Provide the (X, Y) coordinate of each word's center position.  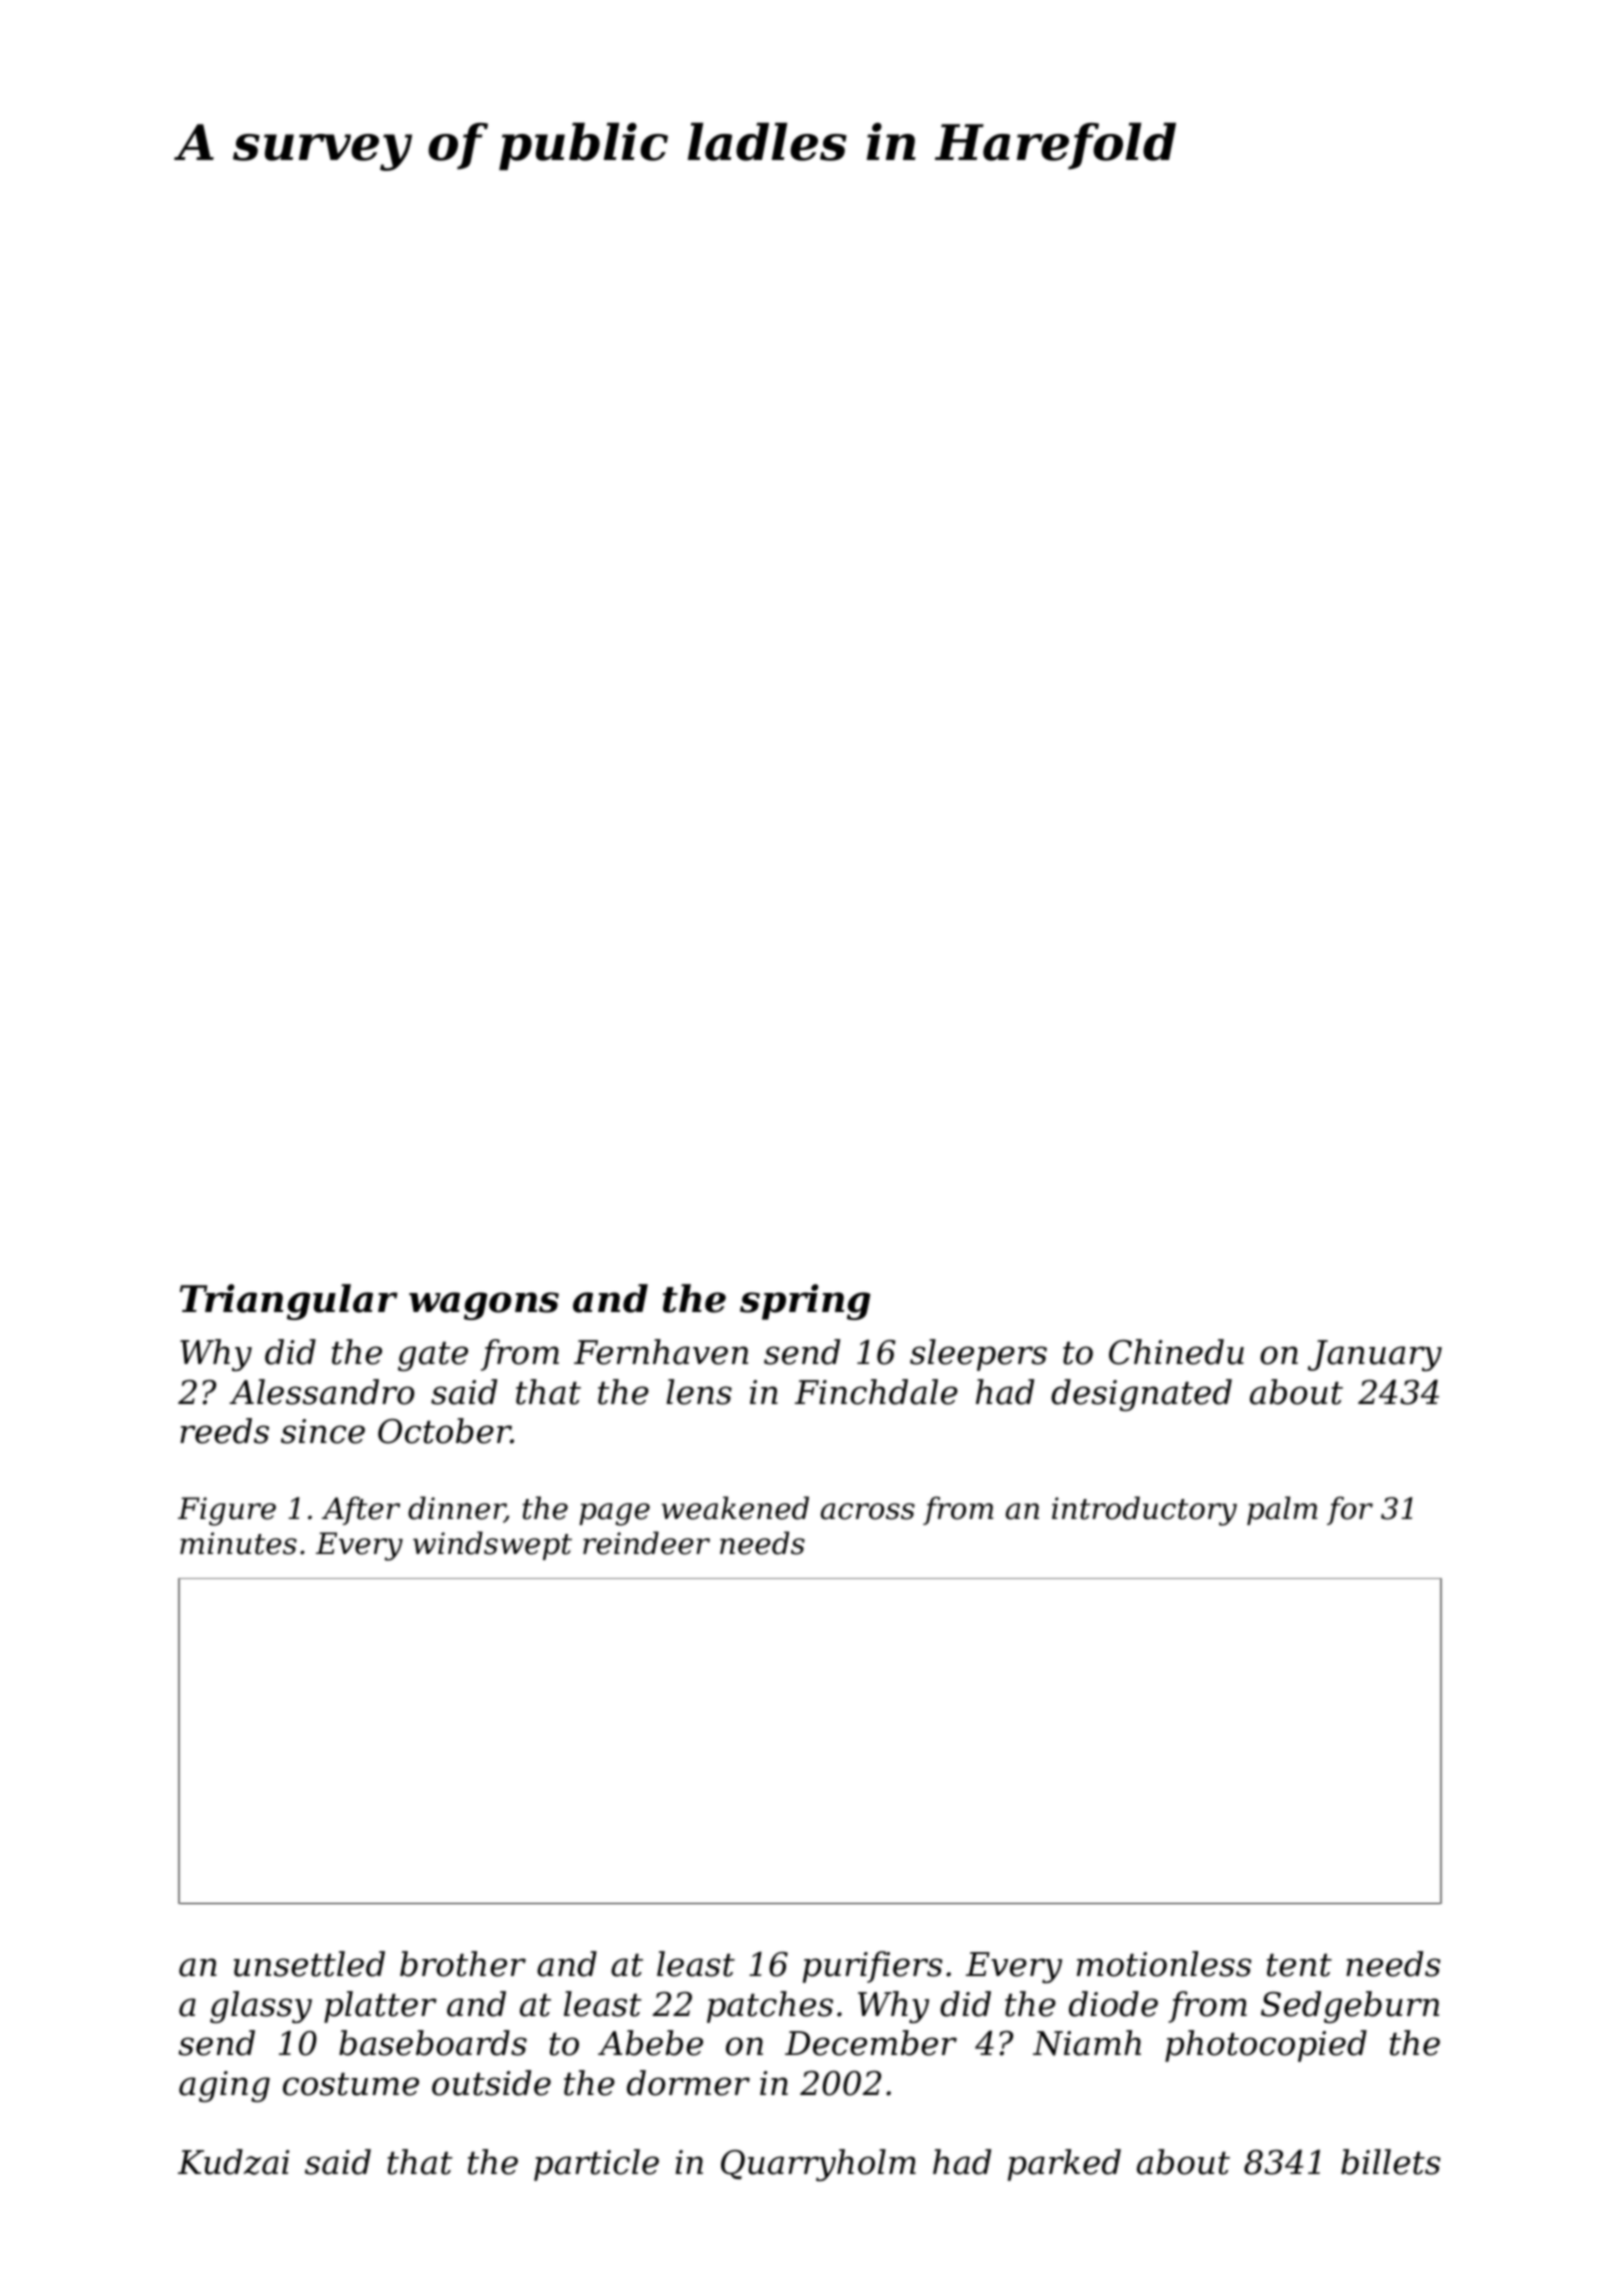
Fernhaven (661, 1352)
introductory (1144, 1511)
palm (1282, 1510)
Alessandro (321, 1392)
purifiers (873, 1967)
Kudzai (234, 2162)
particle (596, 2165)
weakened (735, 1508)
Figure (227, 1511)
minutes (238, 1543)
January (1375, 1355)
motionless (1164, 1964)
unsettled (309, 1964)
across (868, 1511)
